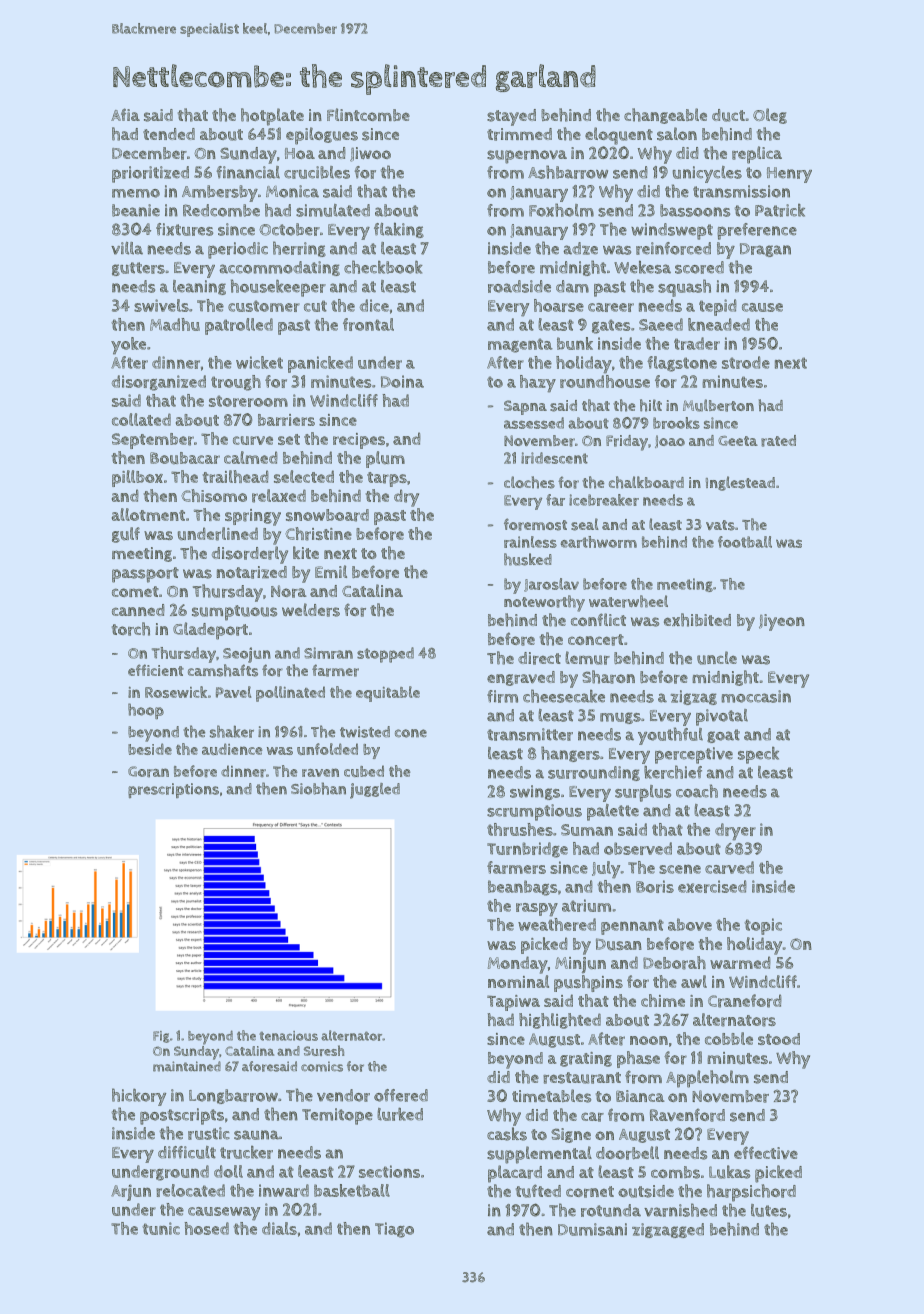 This screenshot has height=1314, width=924. Describe the element at coordinates (368, 114) in the screenshot. I see `Flintcombe` at that location.
